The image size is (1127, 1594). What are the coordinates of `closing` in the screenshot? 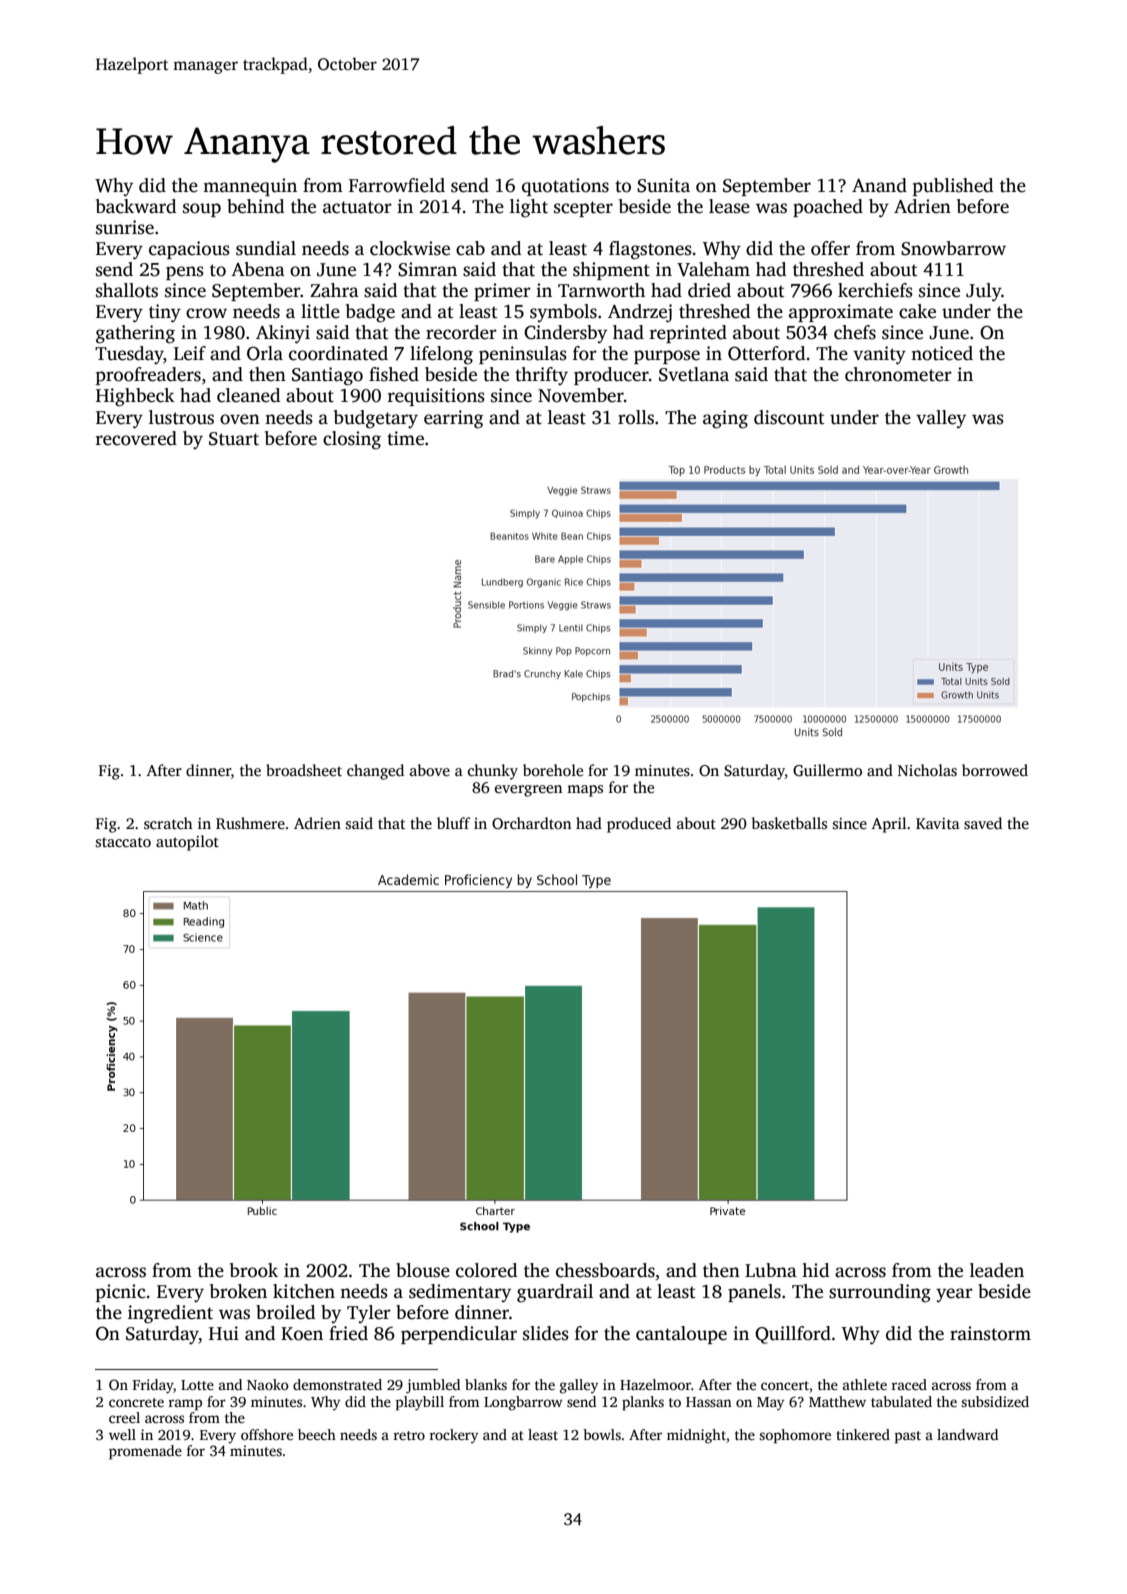 It's located at (352, 440).
